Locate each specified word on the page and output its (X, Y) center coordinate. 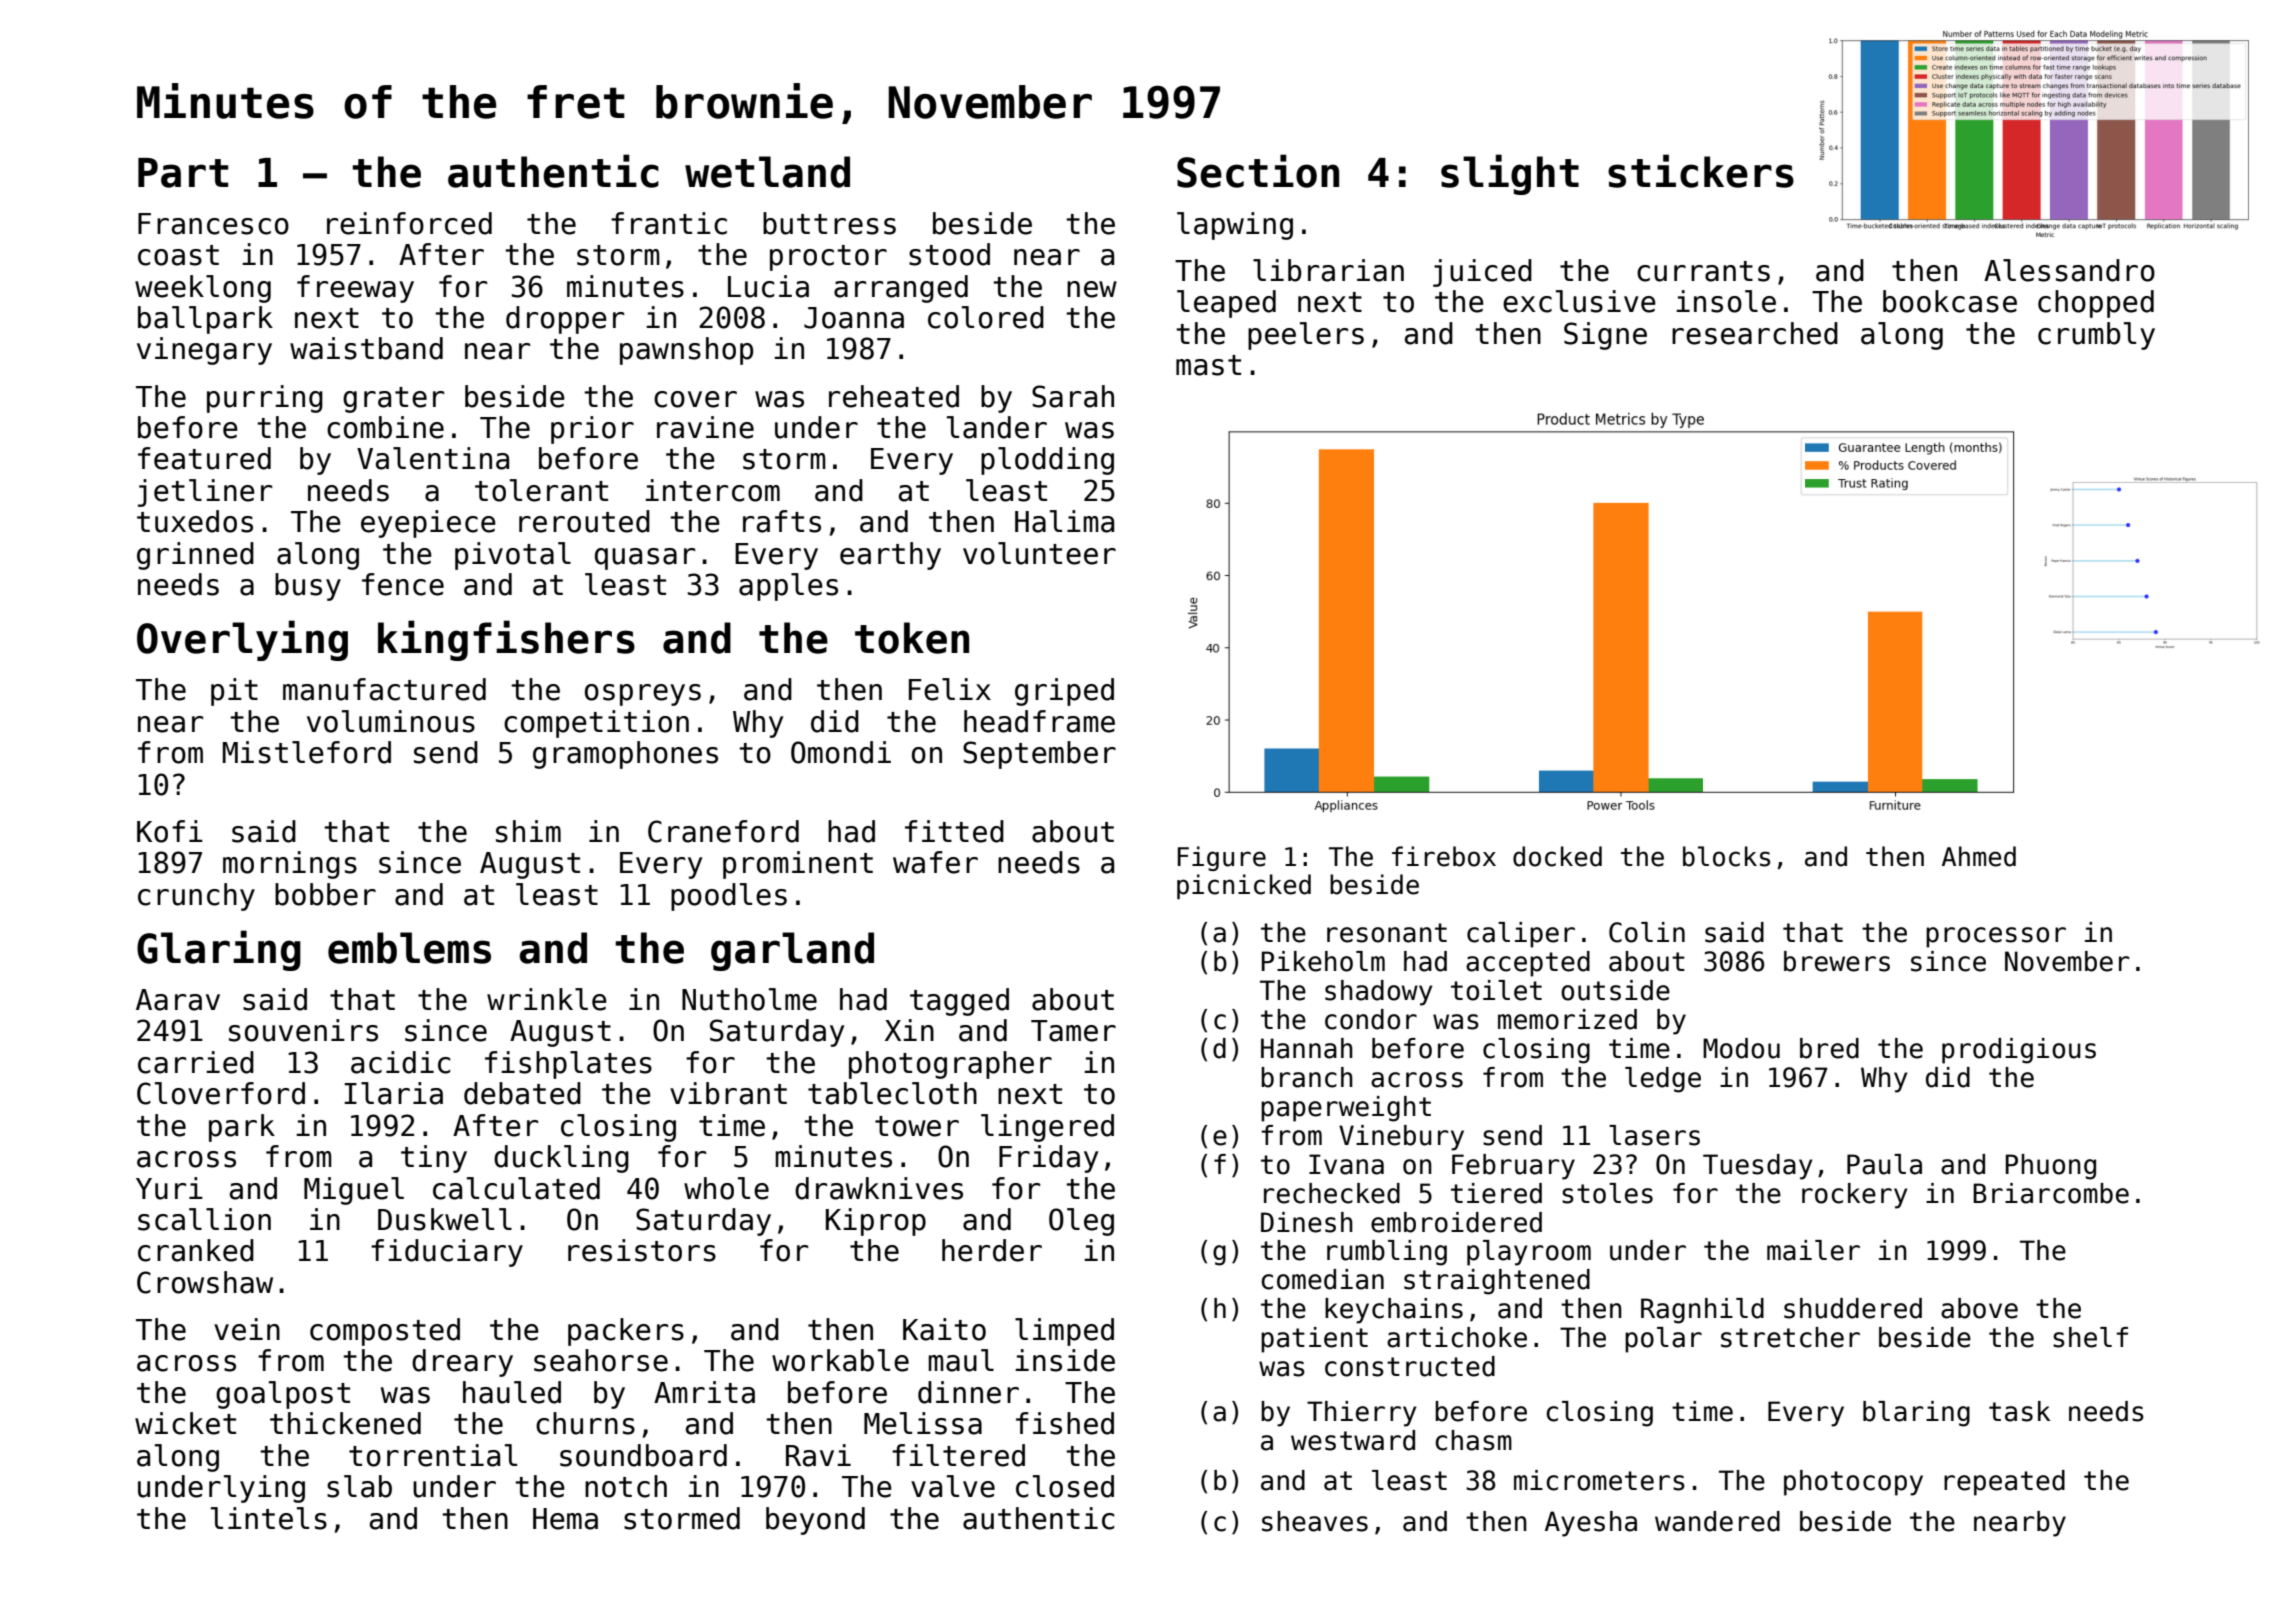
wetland (767, 172)
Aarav (178, 1000)
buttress (829, 223)
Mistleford (307, 752)
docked (1557, 856)
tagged (959, 1002)
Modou (1741, 1048)
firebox (1444, 856)
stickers (1701, 171)
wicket (185, 1423)
